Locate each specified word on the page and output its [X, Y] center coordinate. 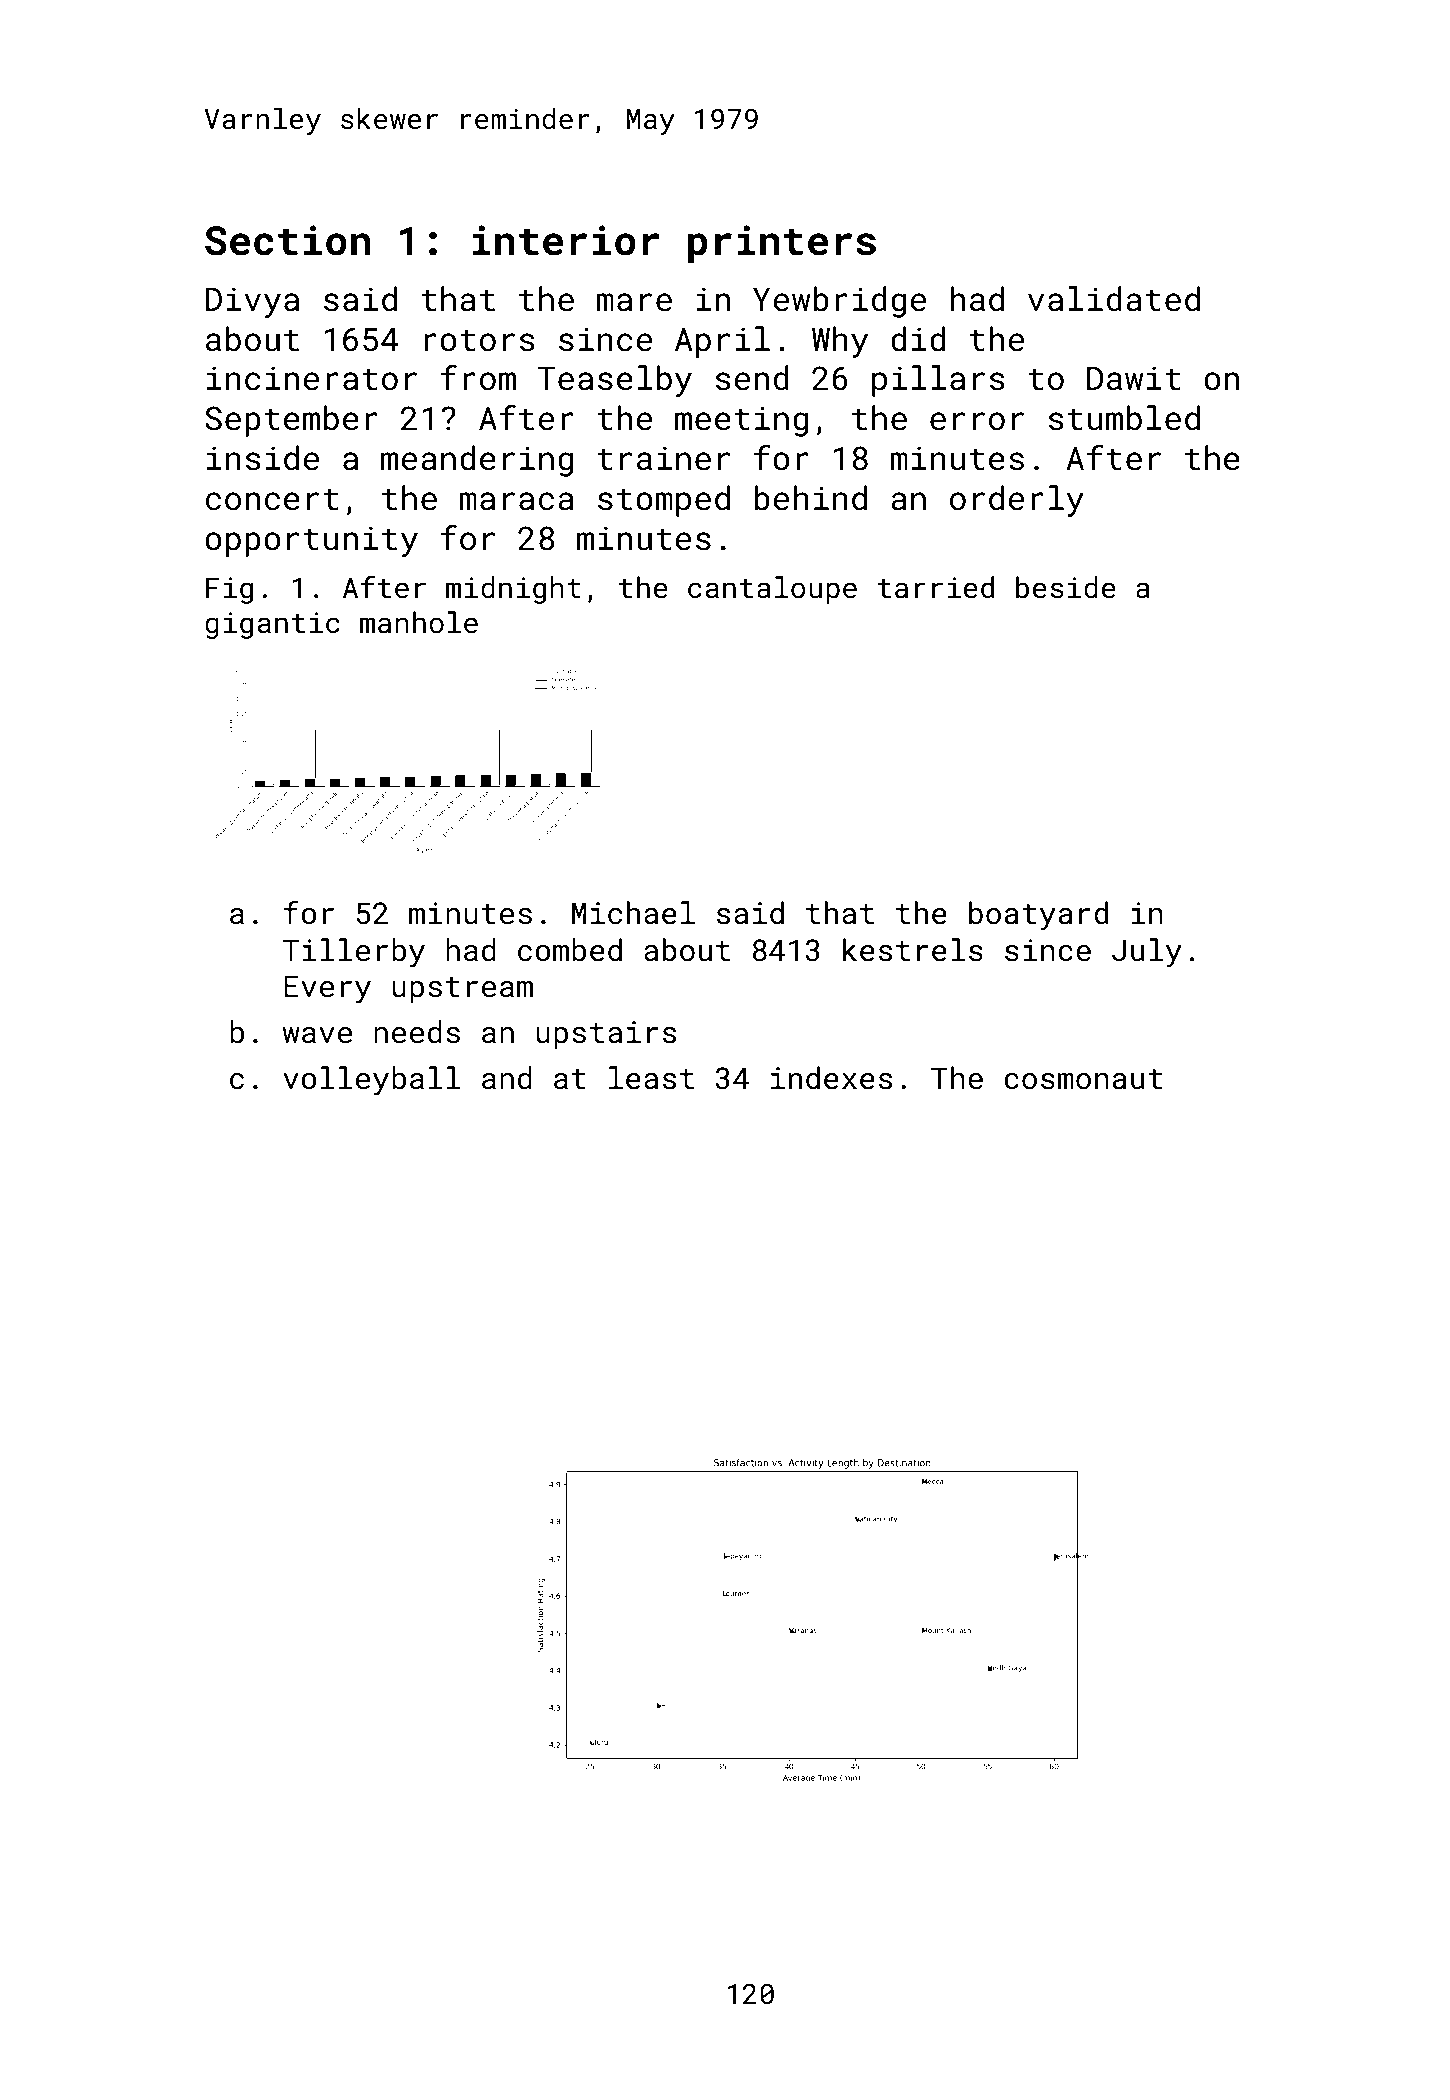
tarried [936, 587]
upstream [462, 990]
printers [782, 244]
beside [1066, 587]
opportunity [311, 541]
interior [566, 240]
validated [1114, 299]
